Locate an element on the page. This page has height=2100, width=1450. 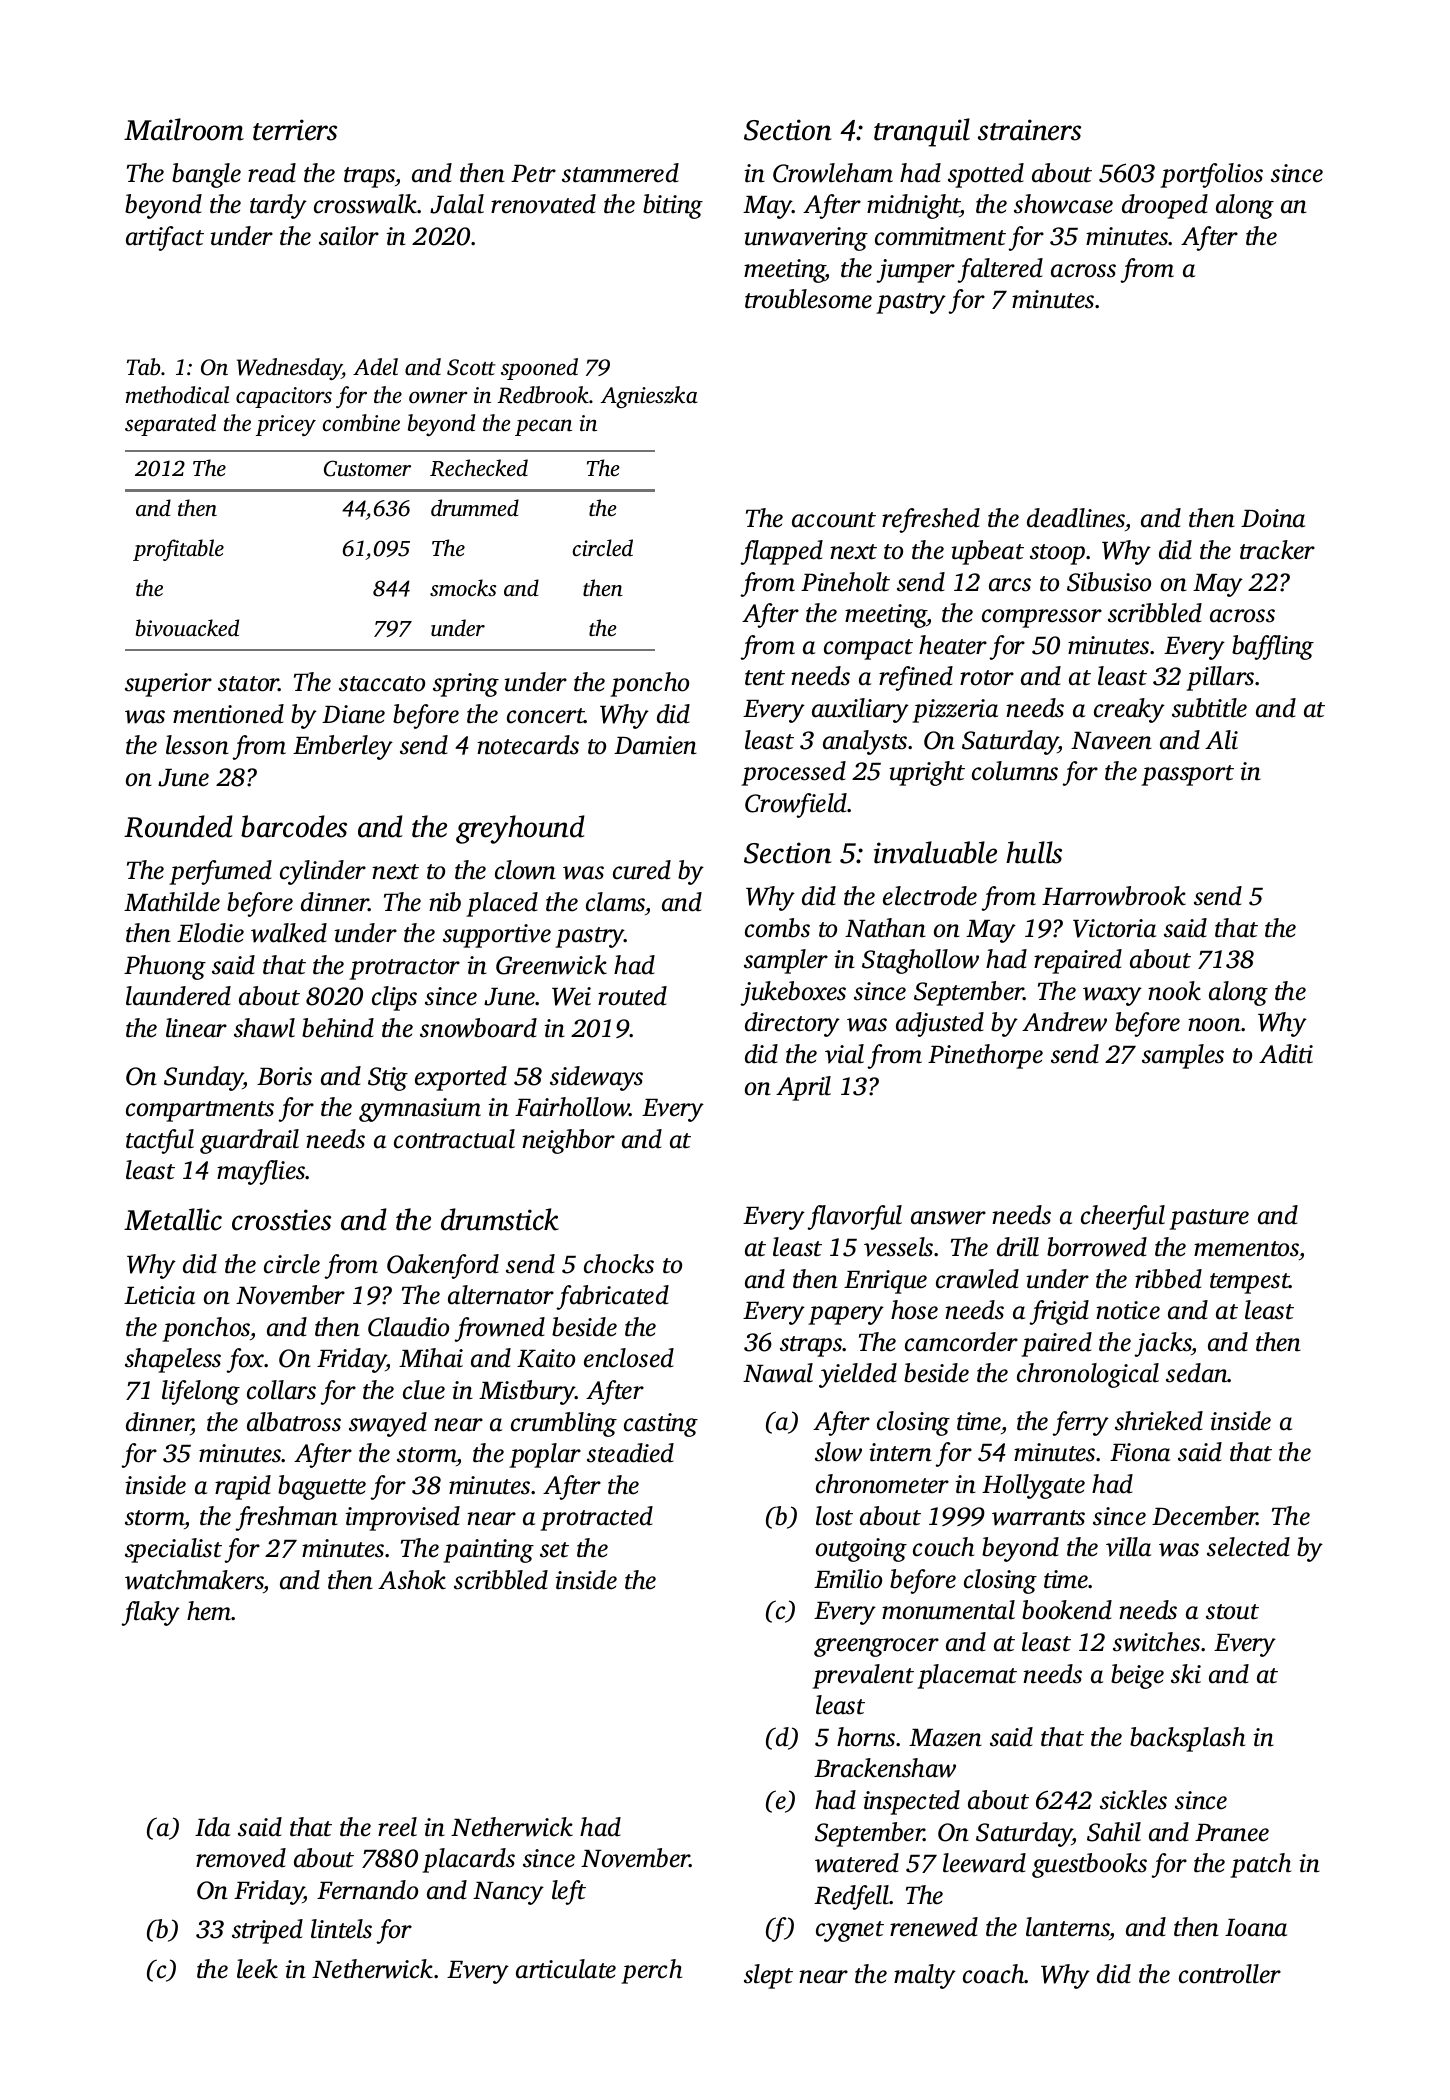
walked is located at coordinates (289, 933).
